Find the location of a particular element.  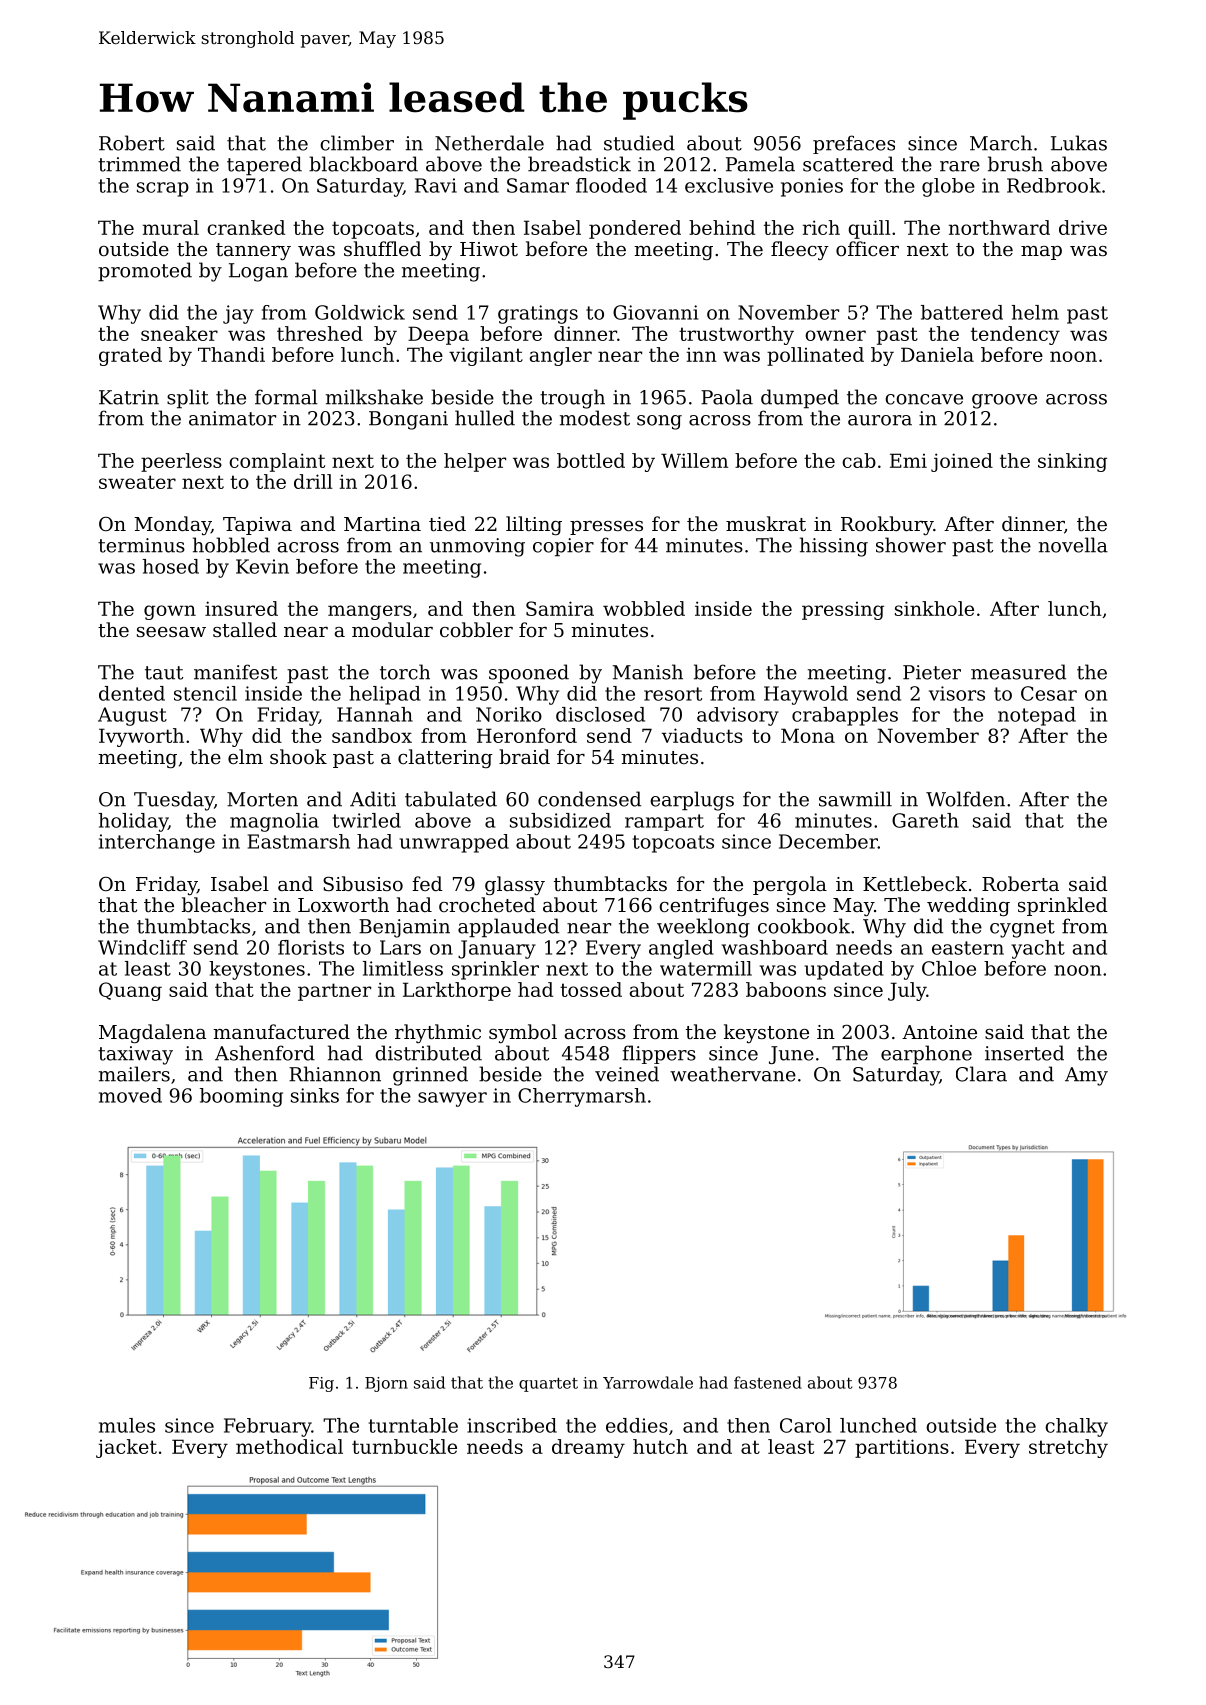

methodical is located at coordinates (289, 1446).
